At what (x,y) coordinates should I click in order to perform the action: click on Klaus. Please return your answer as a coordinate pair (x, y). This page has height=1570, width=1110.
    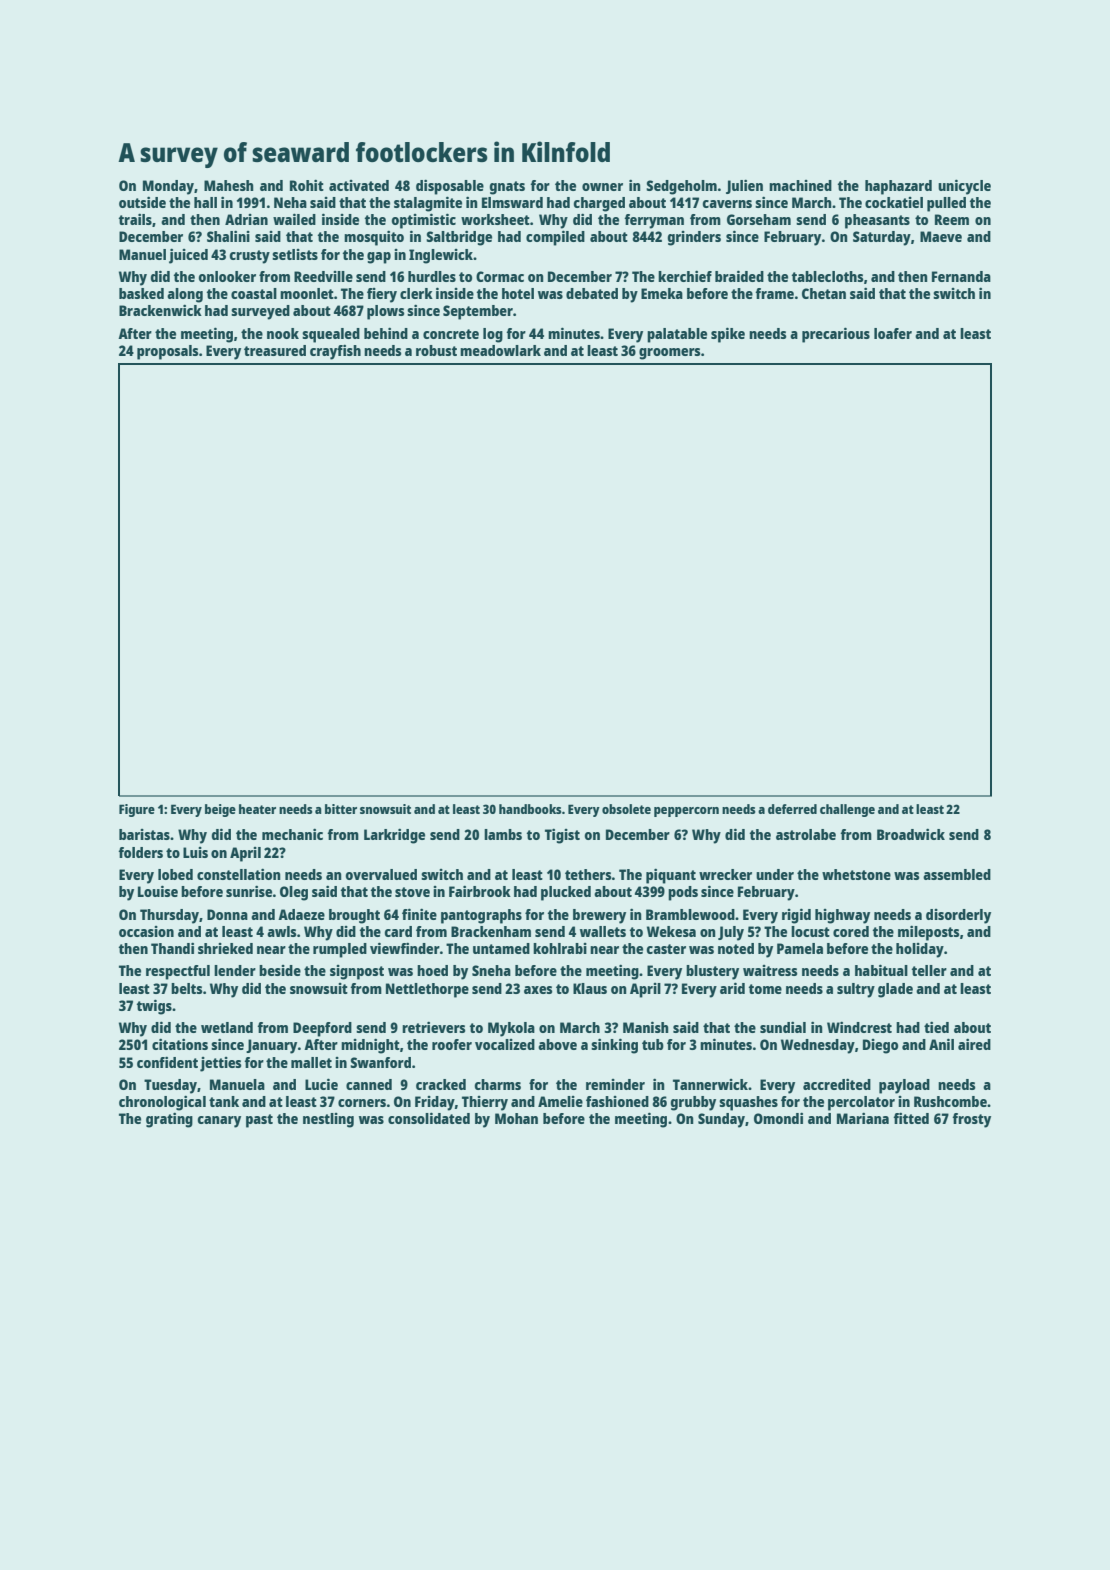
    Looking at the image, I should click on (590, 988).
